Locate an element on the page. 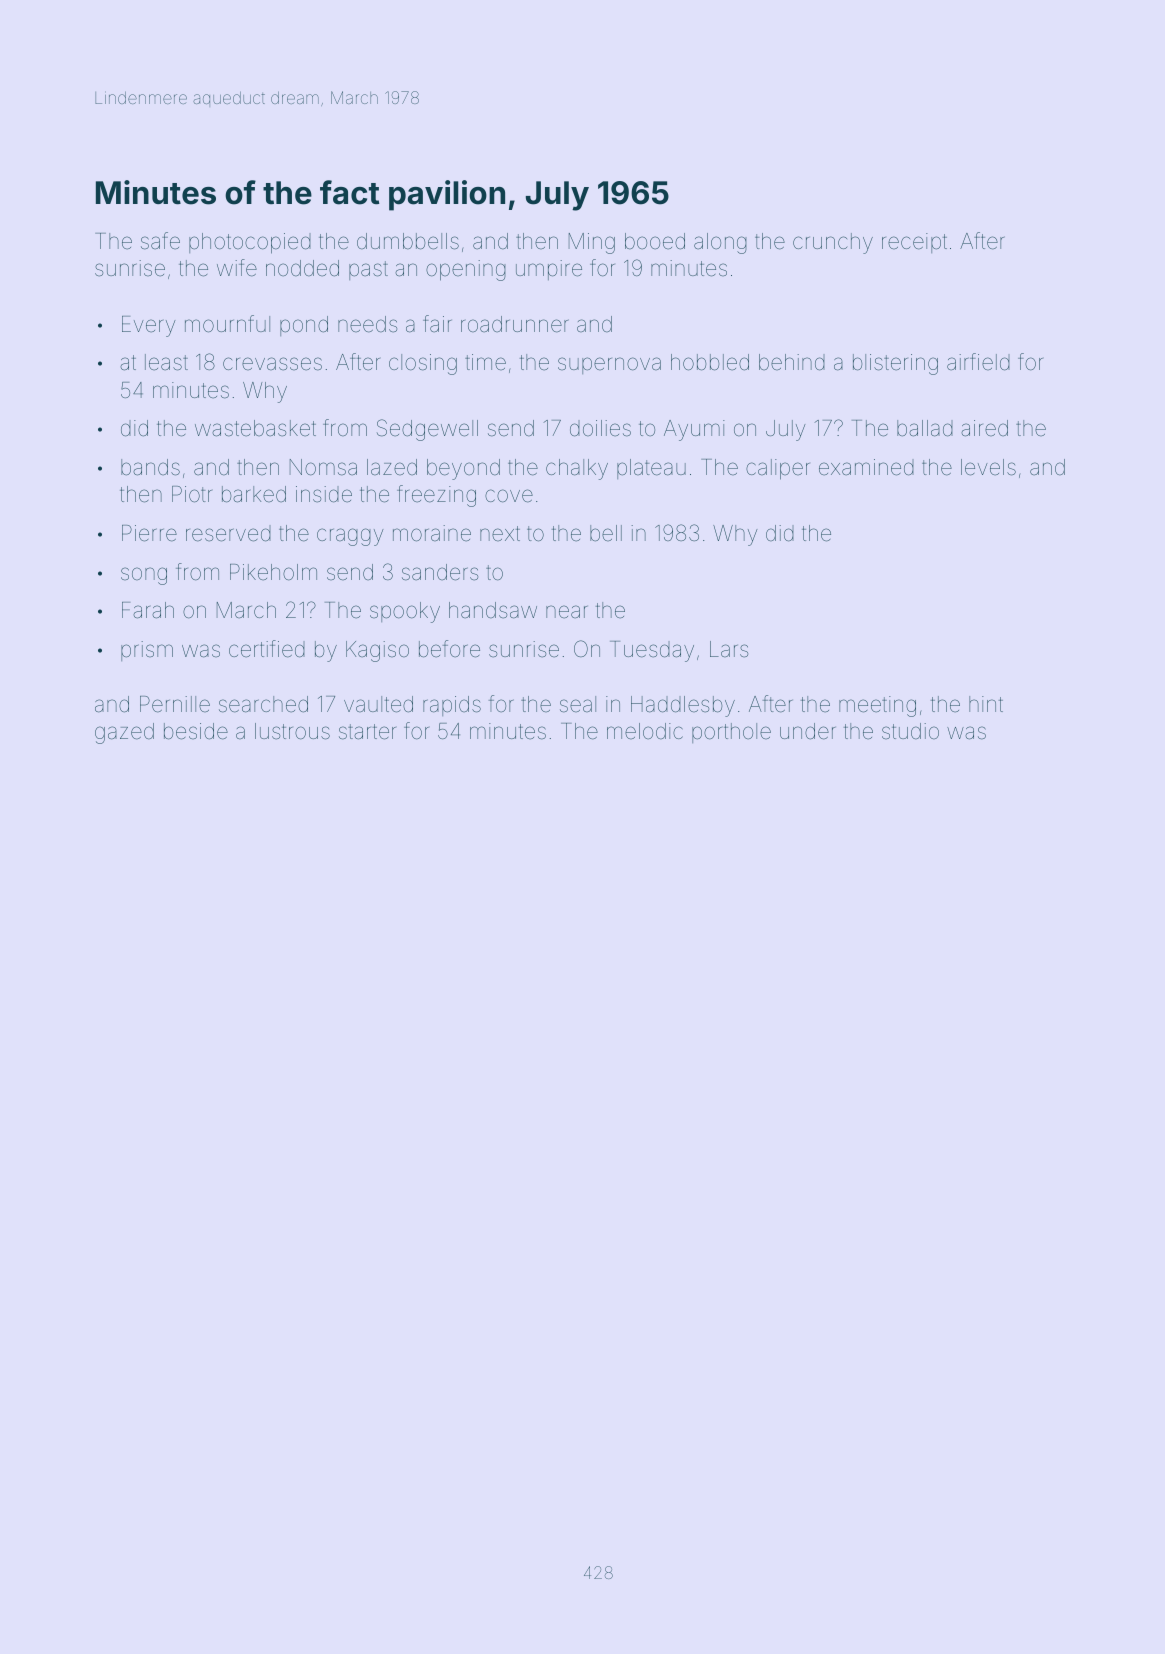 This image has width=1165, height=1654. umpire is located at coordinates (549, 270).
